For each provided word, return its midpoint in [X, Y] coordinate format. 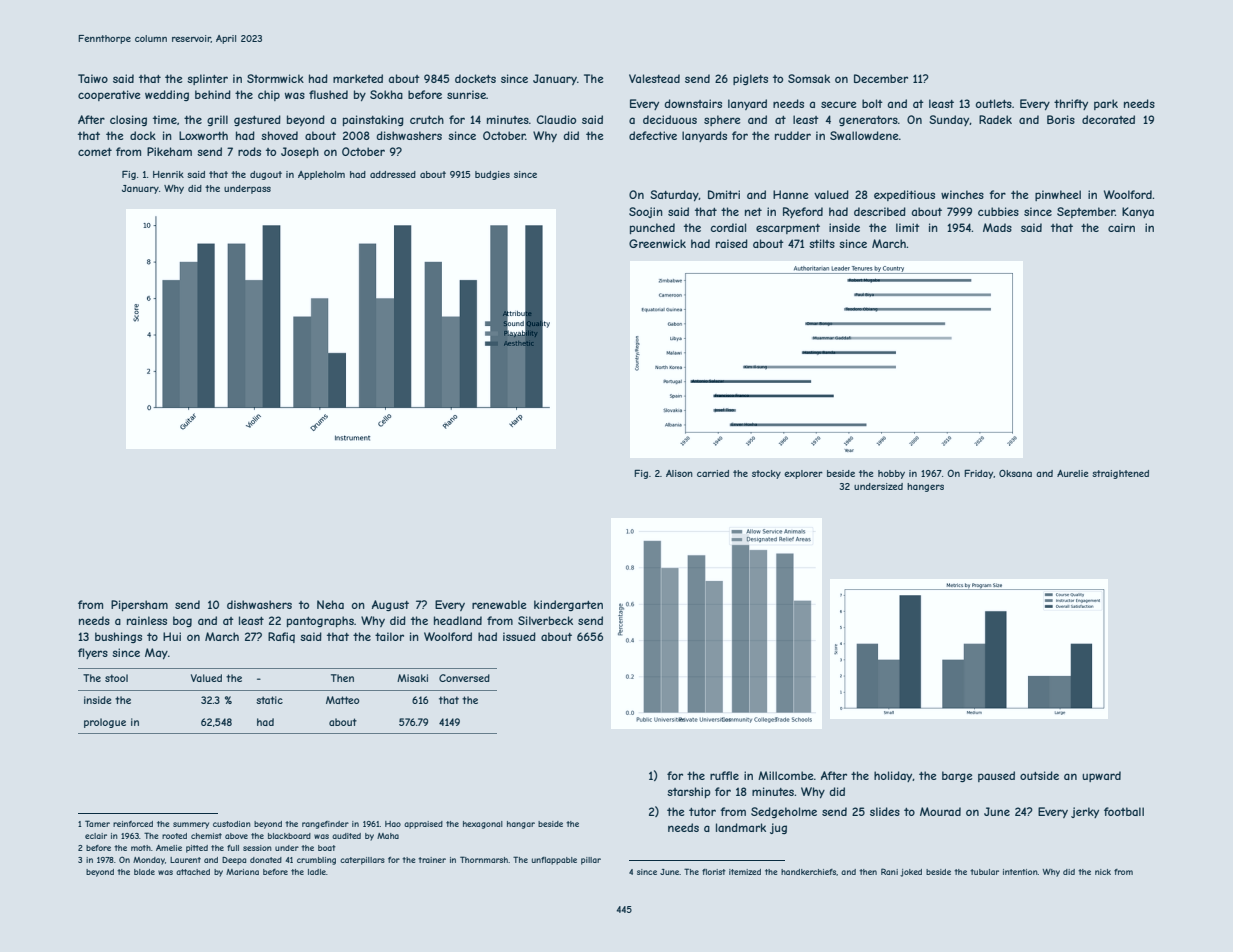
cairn [1121, 227]
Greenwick [657, 243]
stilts [822, 243]
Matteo [342, 700]
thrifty [1071, 104]
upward [1101, 776]
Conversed [464, 678]
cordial [728, 227]
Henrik [168, 174]
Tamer [97, 823]
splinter [207, 79]
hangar [521, 825]
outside [1039, 775]
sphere [722, 120]
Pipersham [139, 605]
